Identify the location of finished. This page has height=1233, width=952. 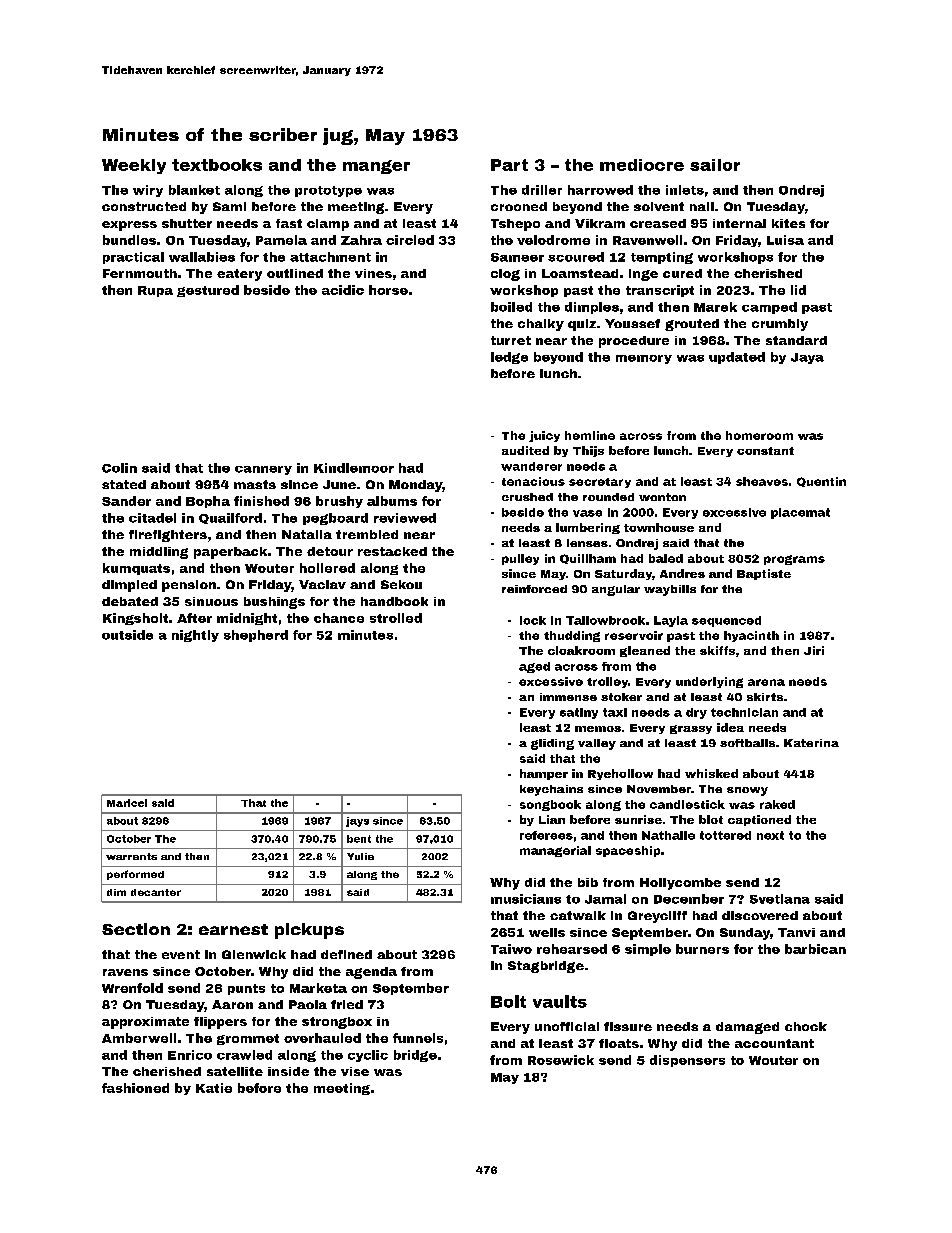
(261, 501).
